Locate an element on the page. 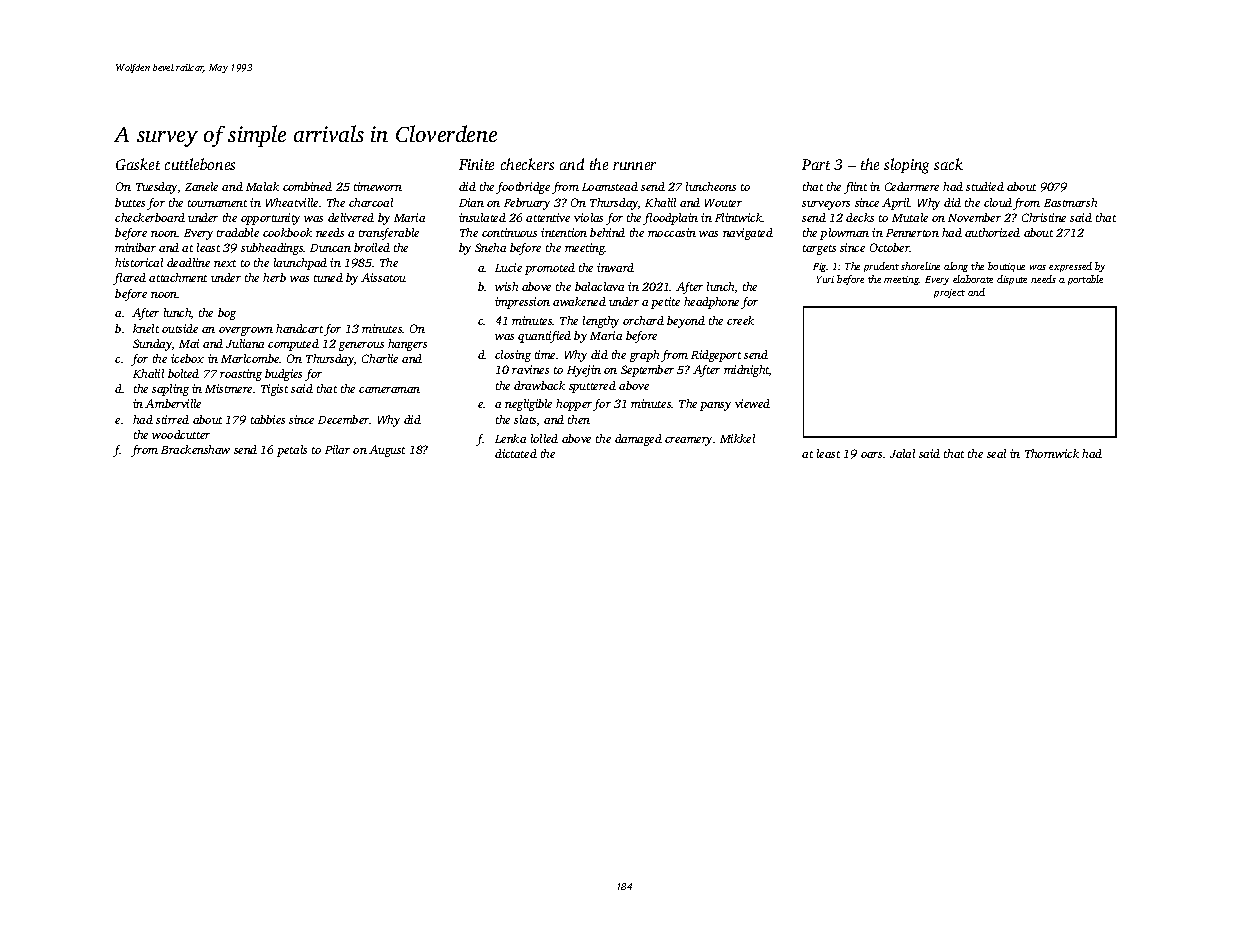  cameraman is located at coordinates (389, 390).
